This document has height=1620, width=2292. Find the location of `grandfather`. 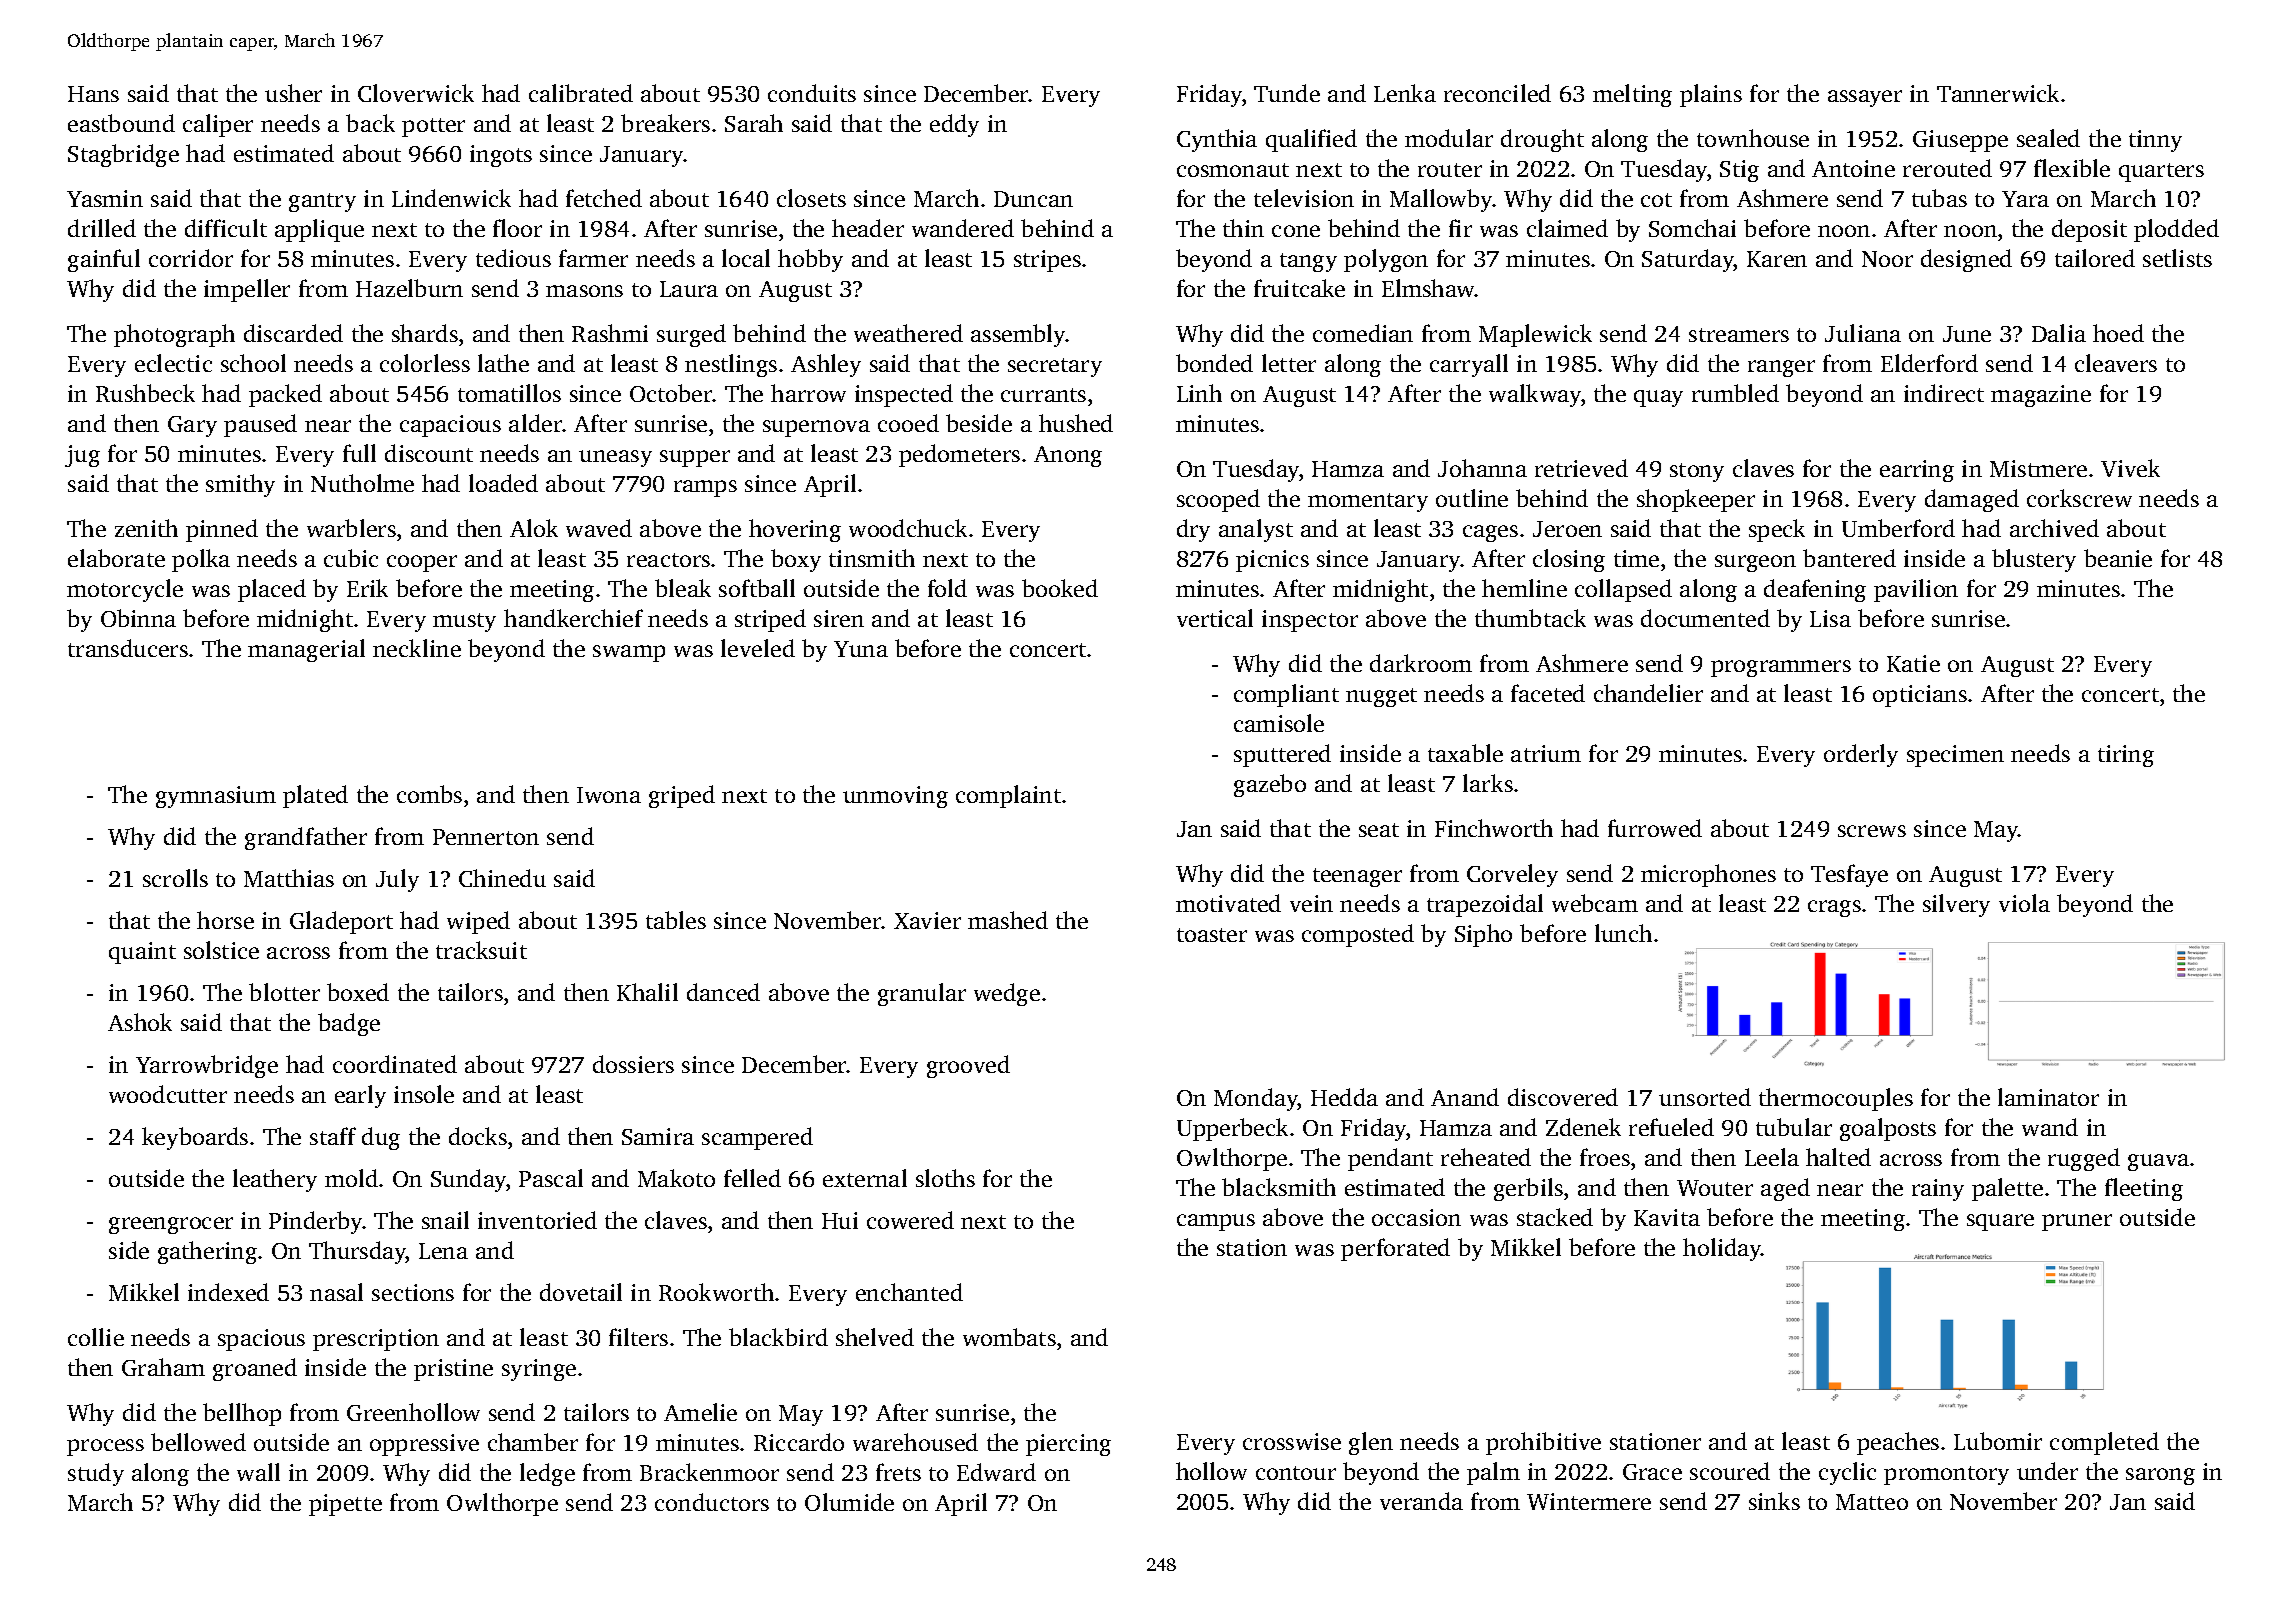

grandfather is located at coordinates (306, 838).
